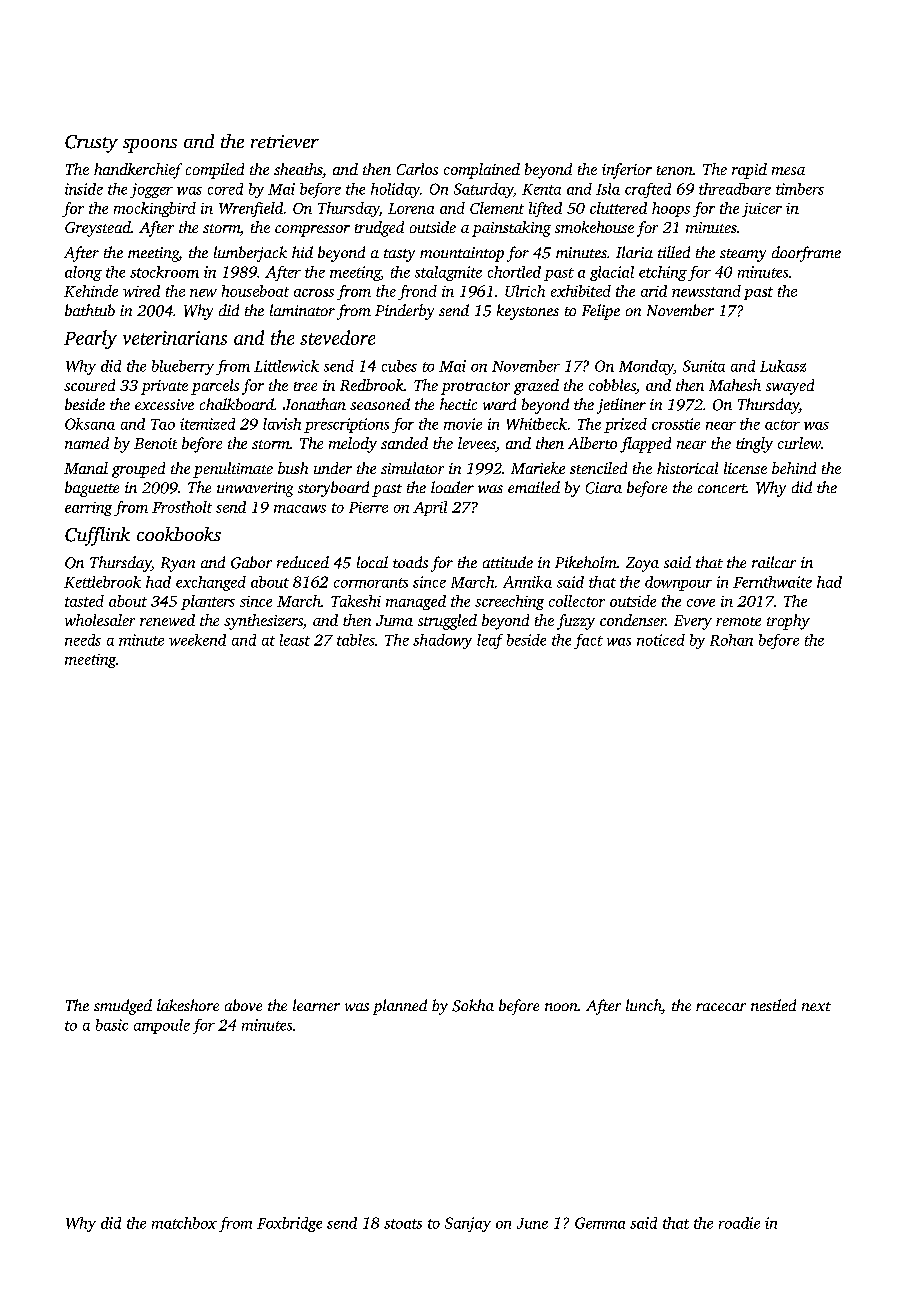 The width and height of the screenshot is (908, 1316). I want to click on planned, so click(400, 1007).
